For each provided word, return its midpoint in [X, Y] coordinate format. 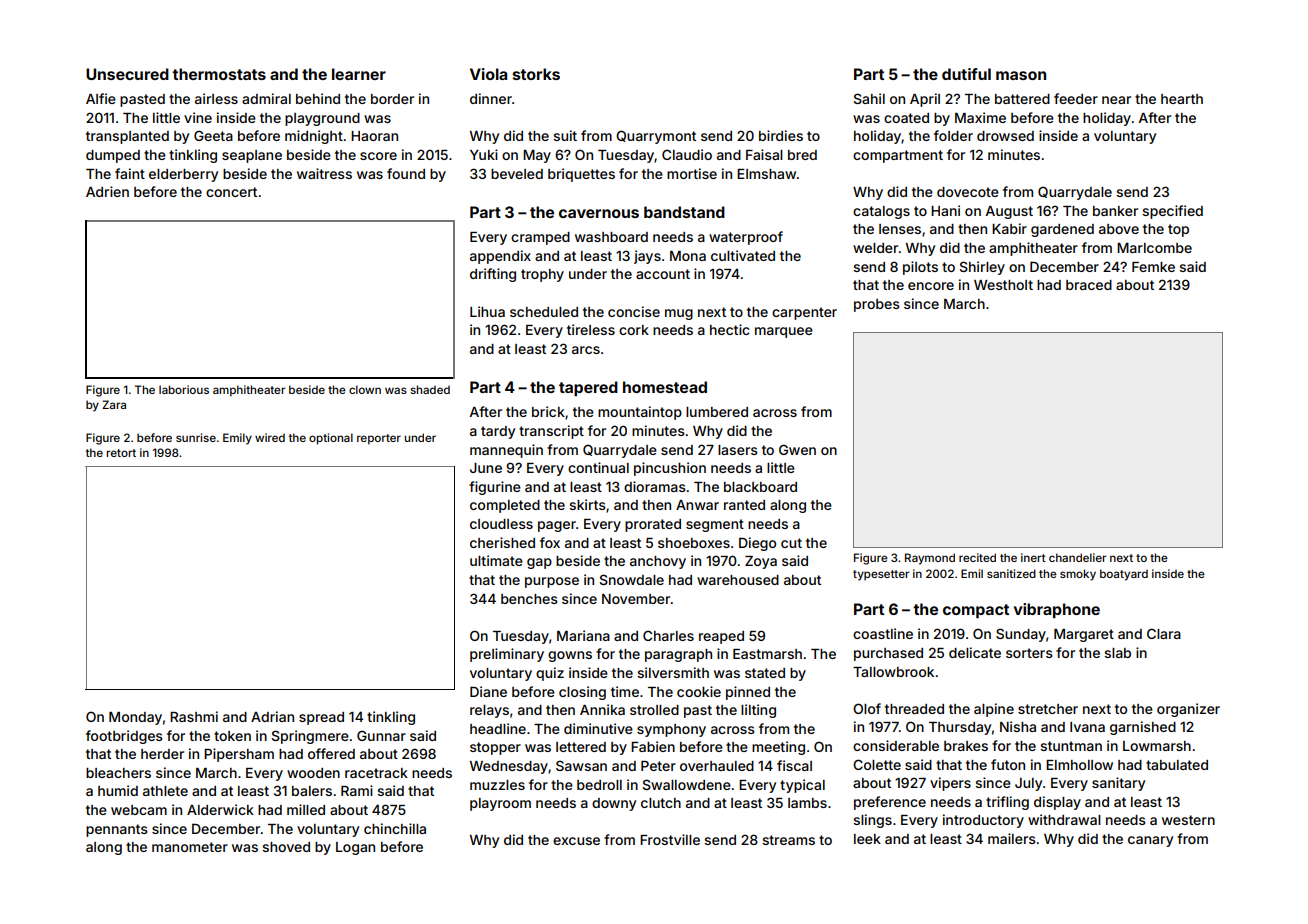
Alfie [101, 98]
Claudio [687, 154]
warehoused [738, 580]
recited [977, 557]
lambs [807, 803]
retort [121, 453]
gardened [1062, 230]
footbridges [124, 737]
